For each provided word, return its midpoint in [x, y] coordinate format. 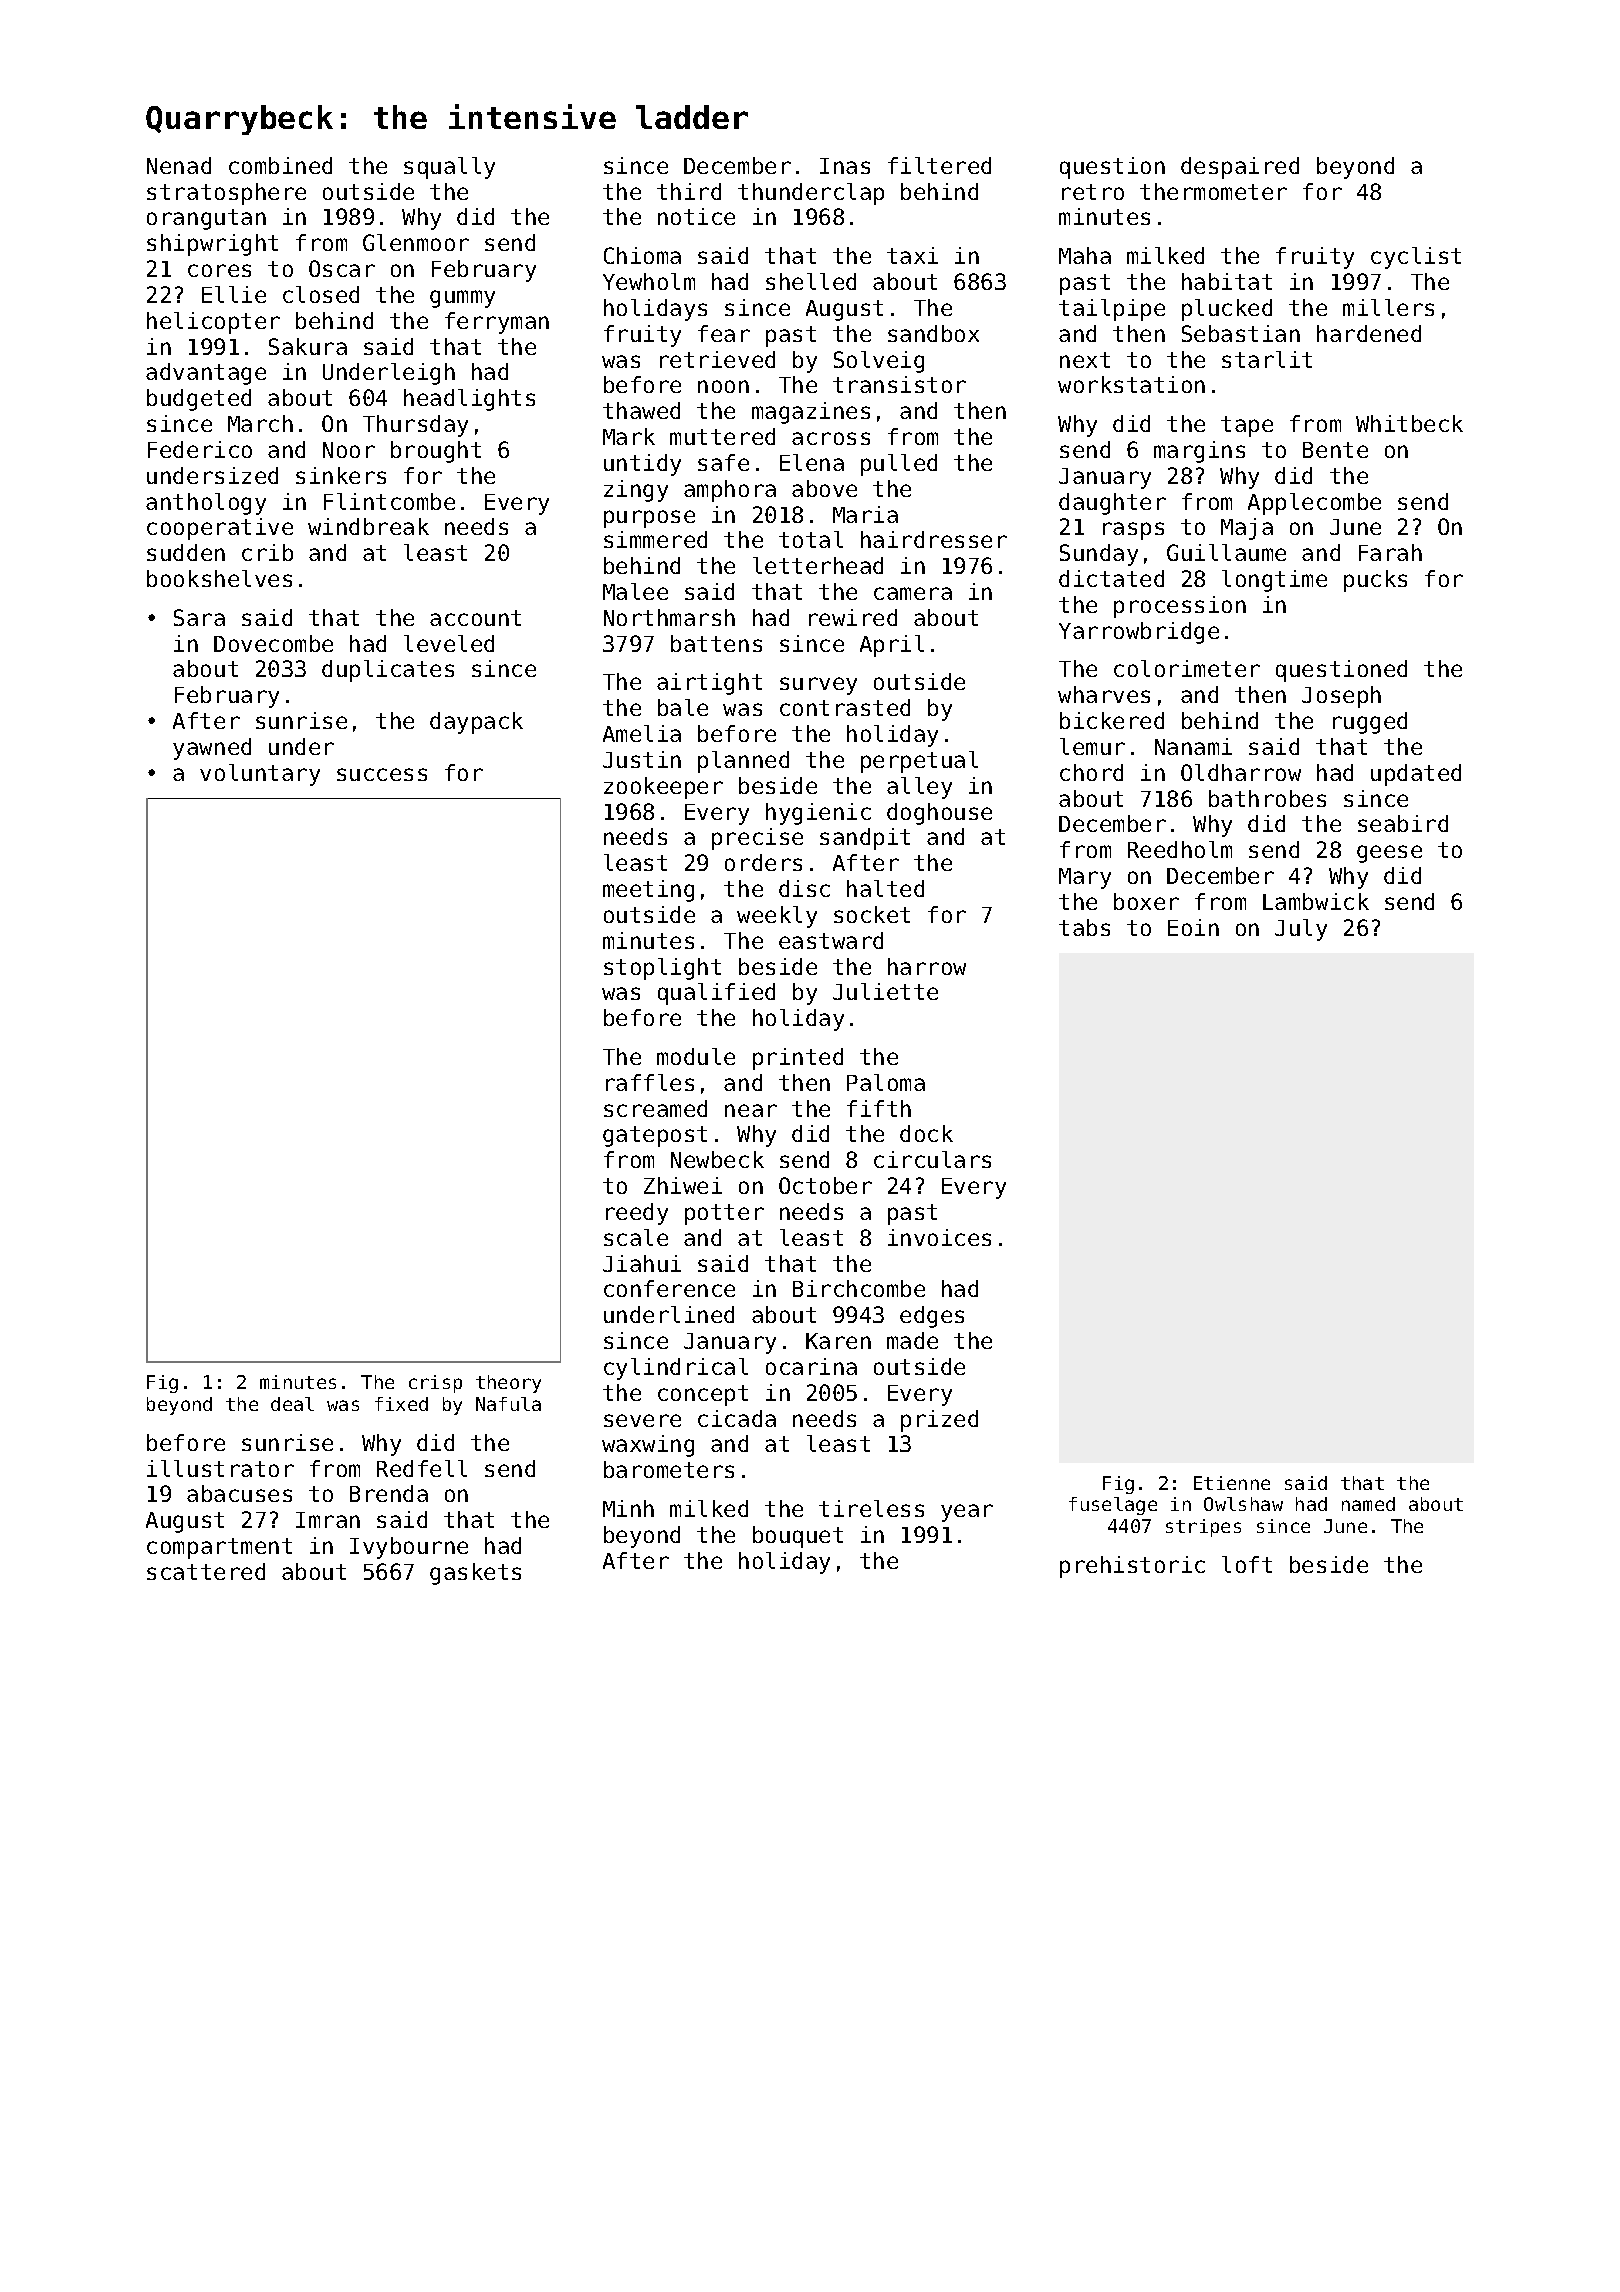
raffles [650, 1082]
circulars [932, 1159]
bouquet [798, 1537]
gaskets [475, 1574]
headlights [469, 400]
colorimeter [1187, 668]
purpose [649, 519]
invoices [939, 1237]
